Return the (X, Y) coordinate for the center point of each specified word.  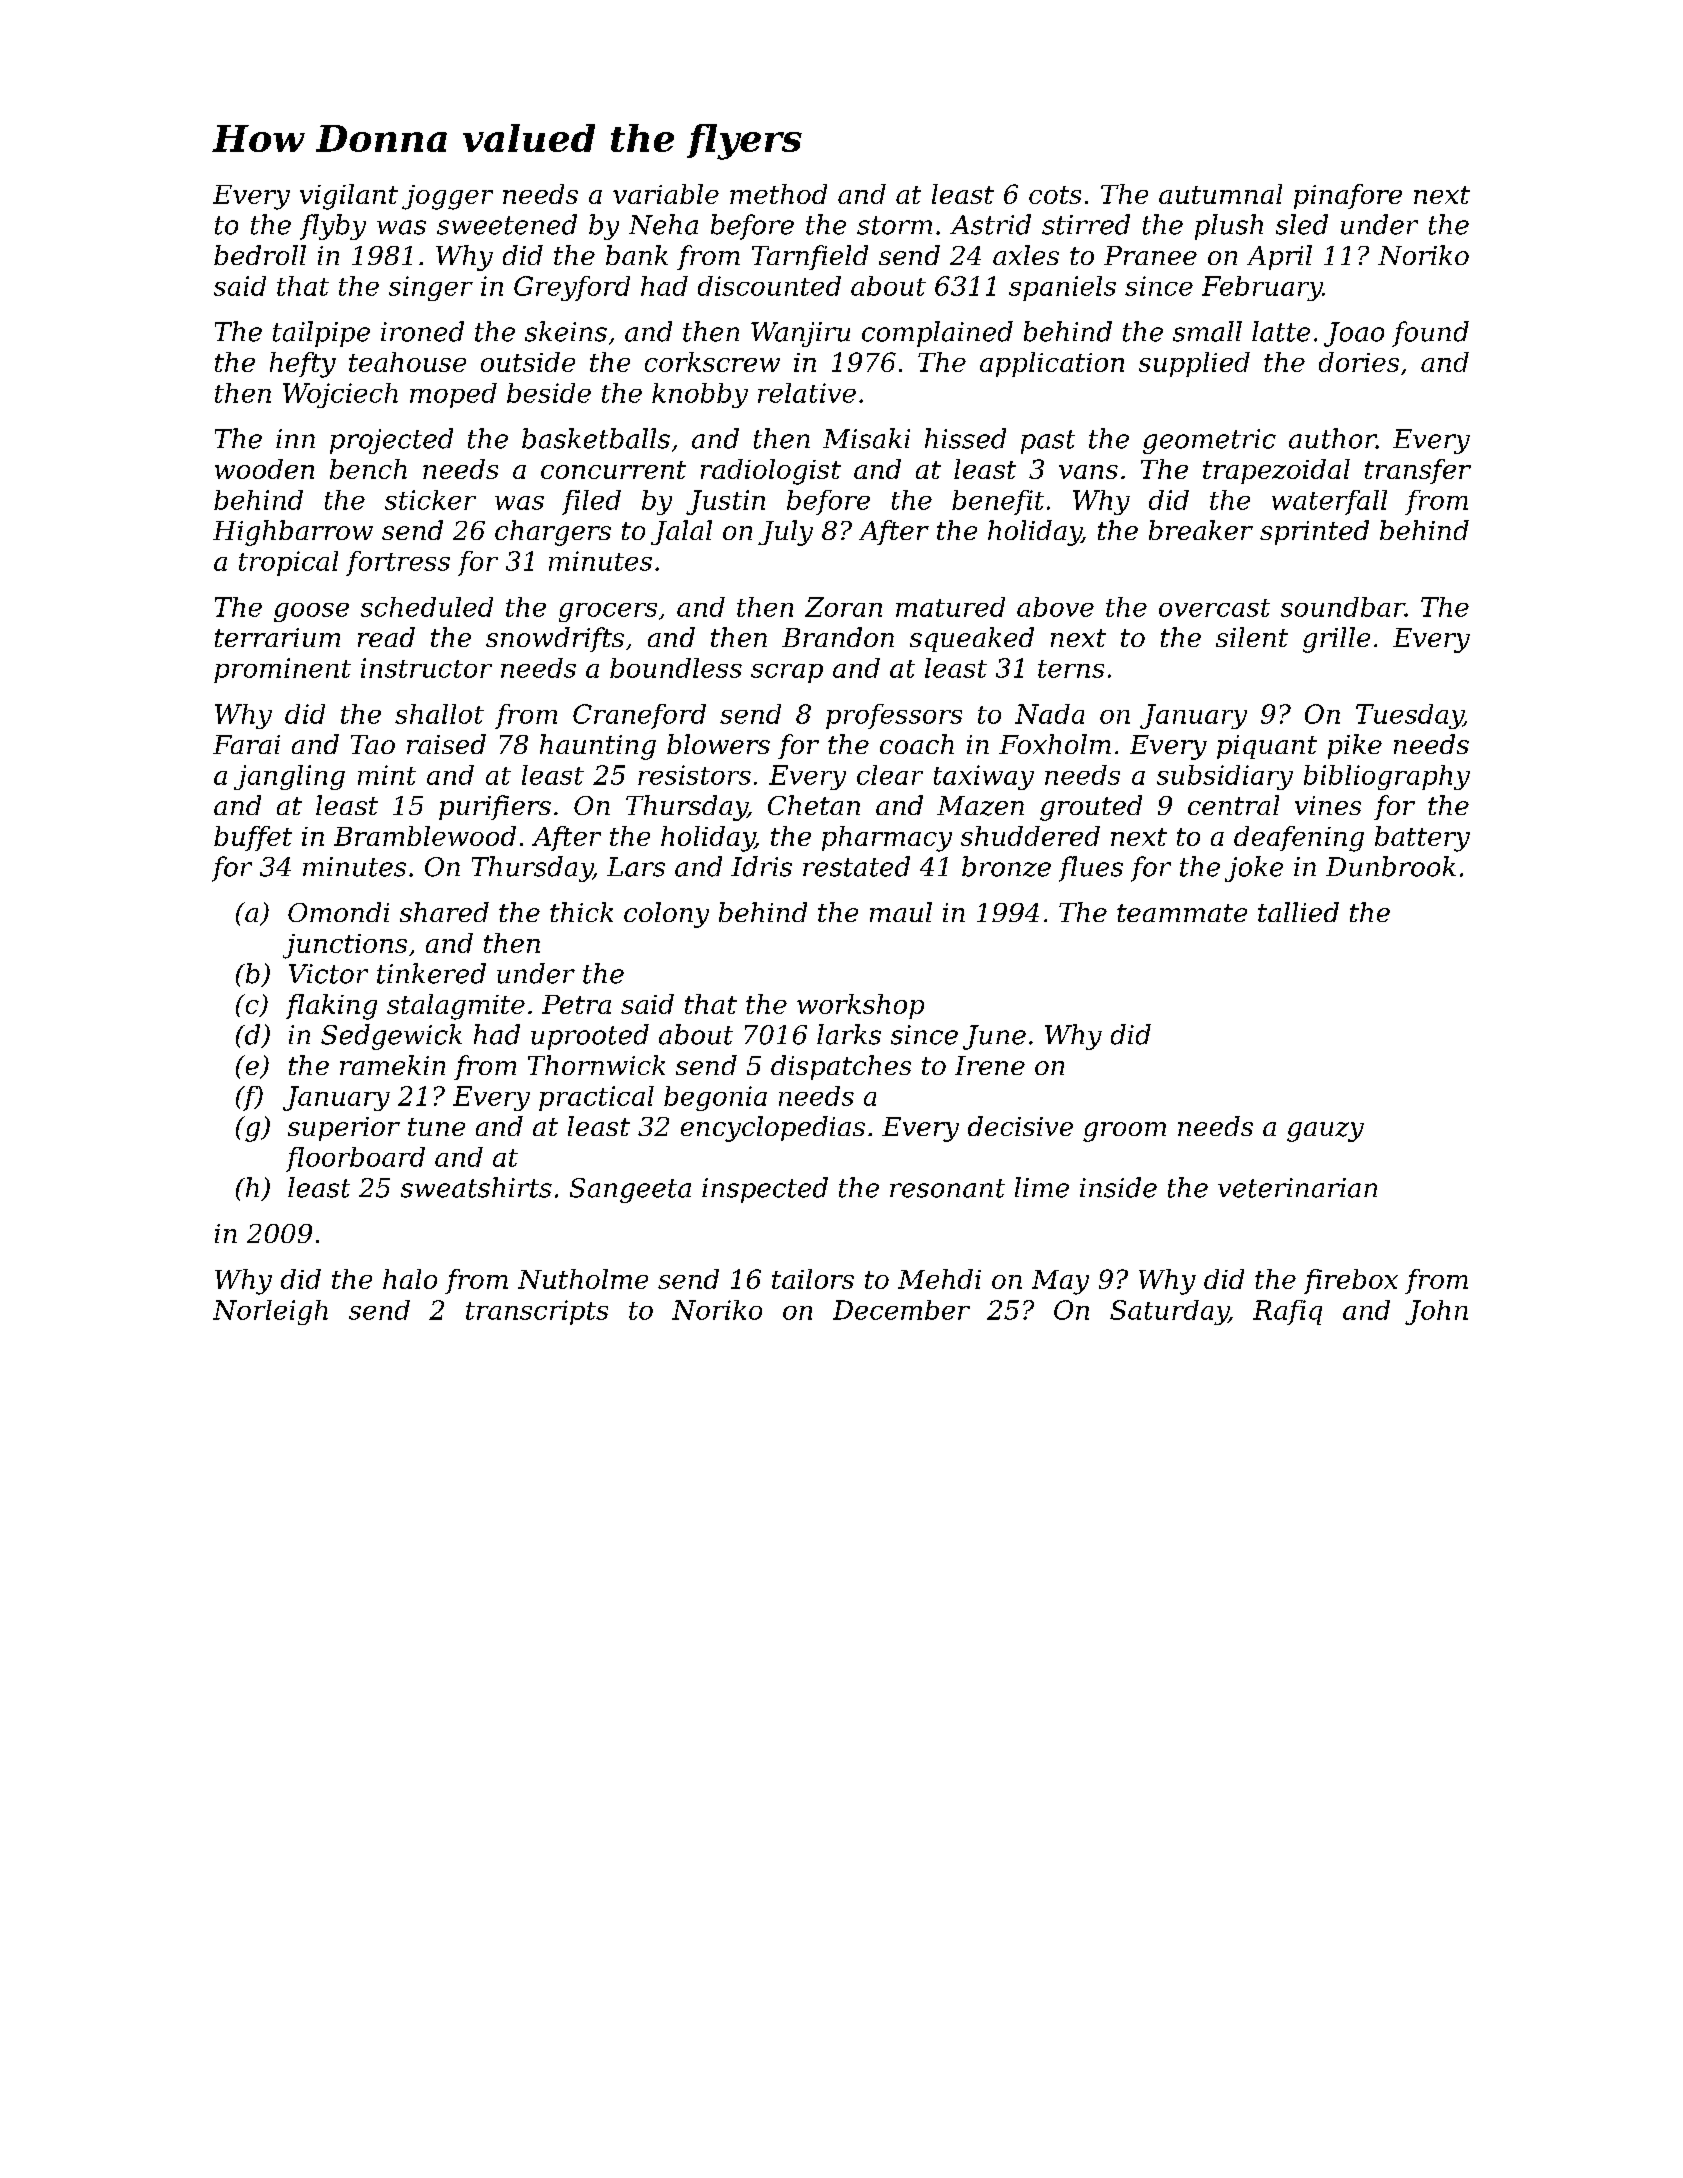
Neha (663, 224)
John (1436, 1312)
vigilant (349, 197)
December (901, 1310)
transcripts (537, 1312)
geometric (1209, 441)
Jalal (681, 532)
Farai (246, 744)
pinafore (1348, 196)
